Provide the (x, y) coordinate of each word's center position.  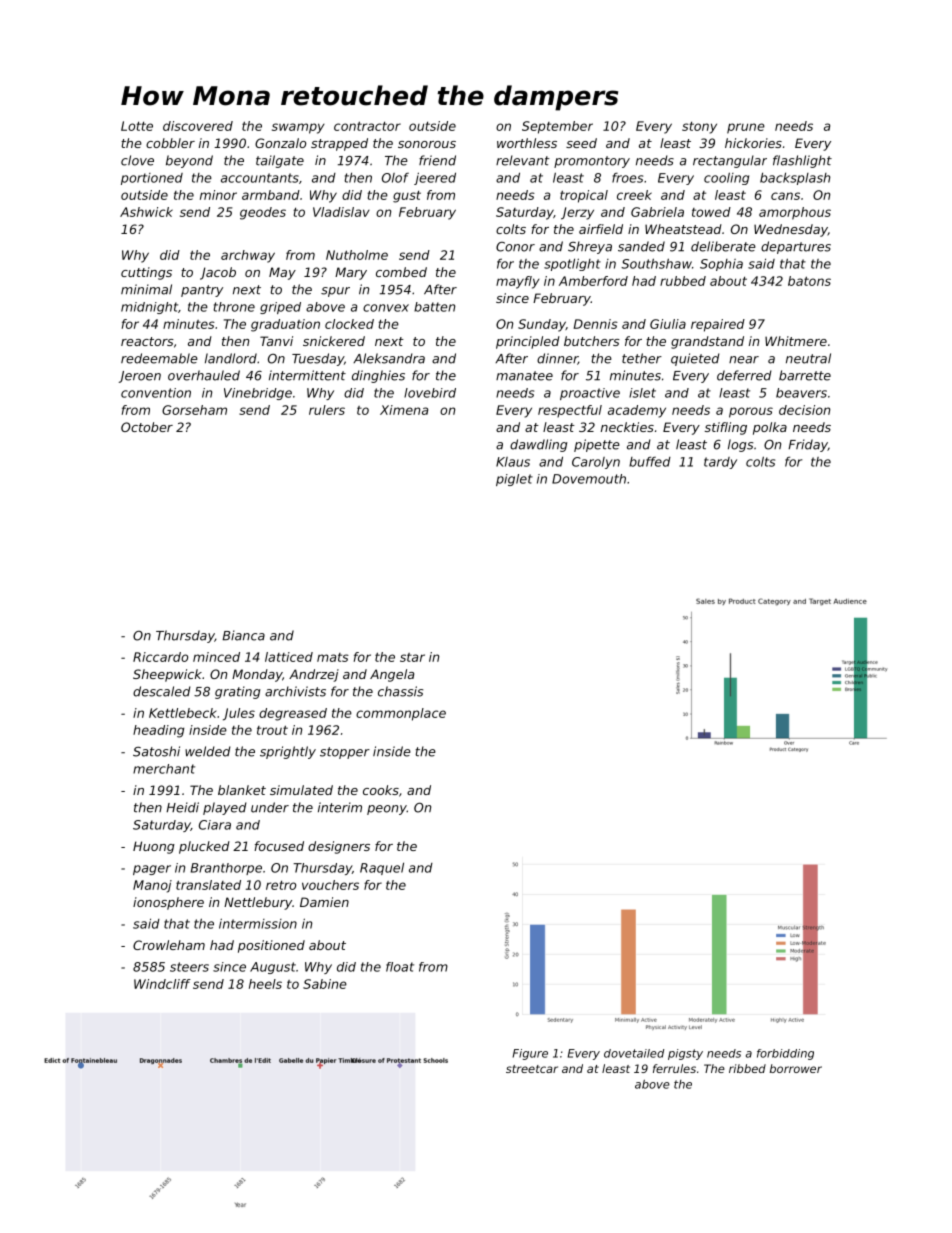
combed (401, 272)
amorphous (795, 213)
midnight (149, 308)
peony (387, 810)
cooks (381, 790)
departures (796, 247)
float (400, 967)
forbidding (785, 1054)
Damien (324, 902)
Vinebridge (258, 394)
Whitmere (796, 341)
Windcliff (162, 984)
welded (208, 751)
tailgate (280, 161)
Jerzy (577, 213)
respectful (570, 411)
